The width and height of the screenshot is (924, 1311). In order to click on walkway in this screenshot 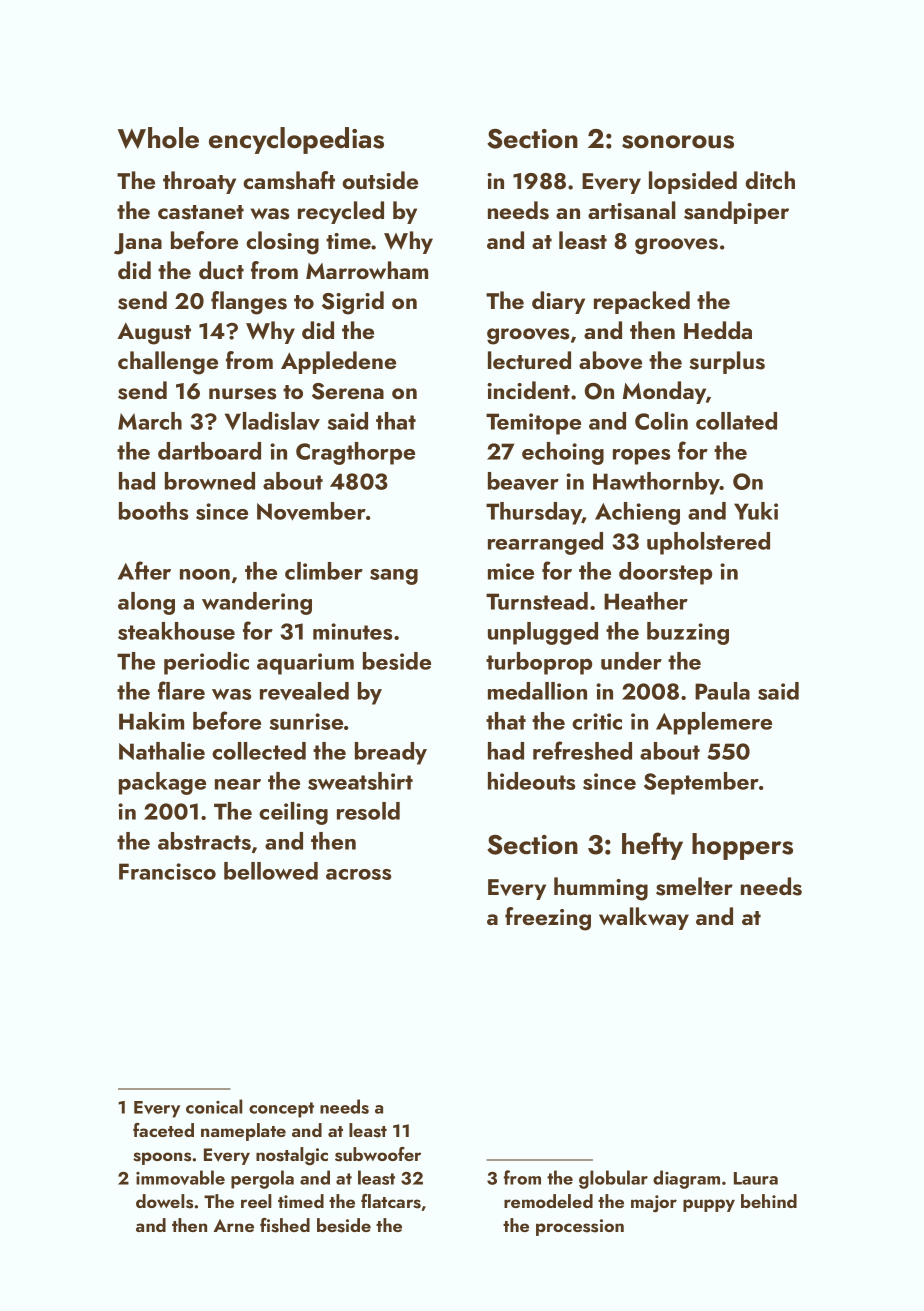, I will do `click(644, 918)`.
